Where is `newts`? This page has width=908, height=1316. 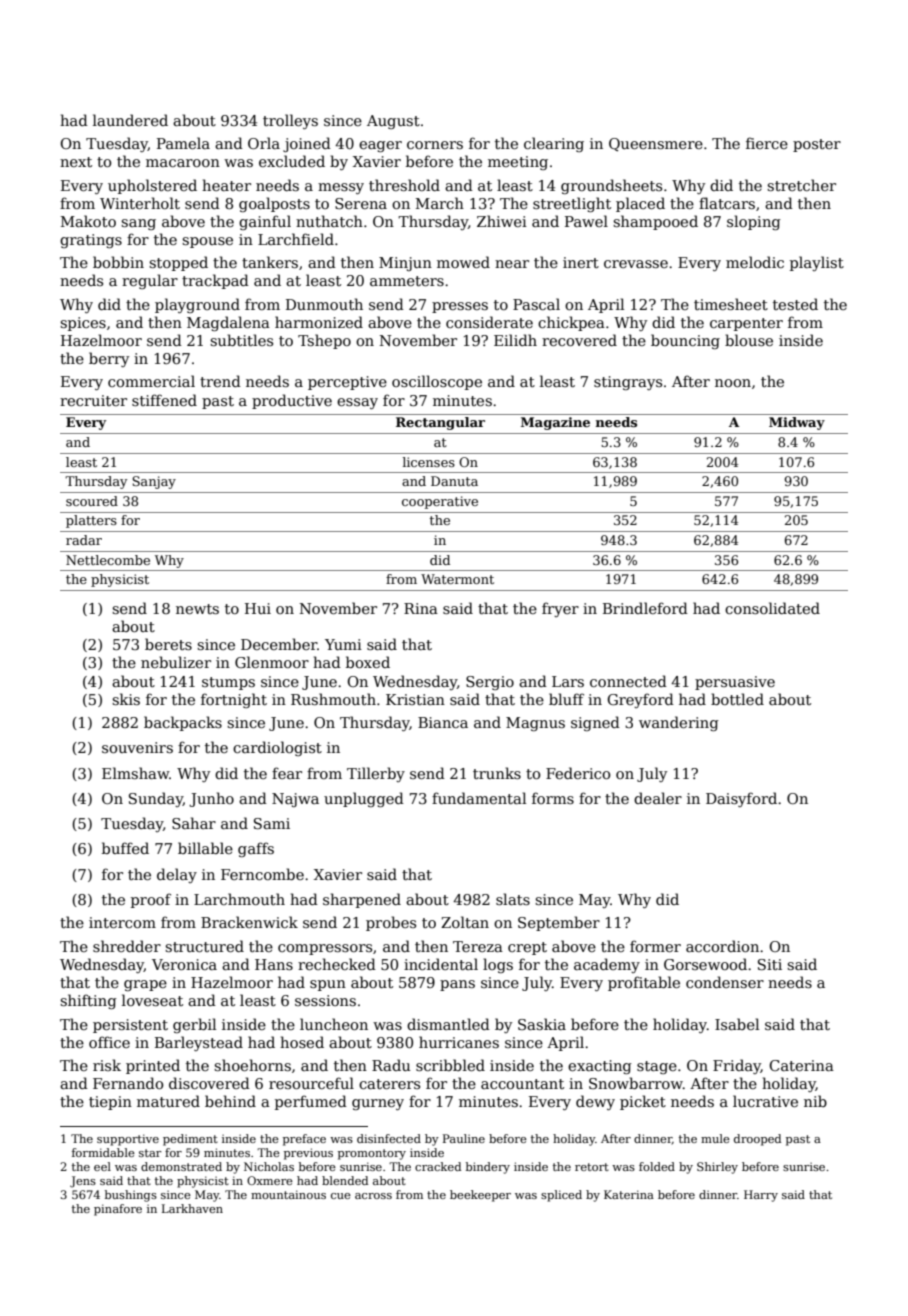 newts is located at coordinates (197, 609).
